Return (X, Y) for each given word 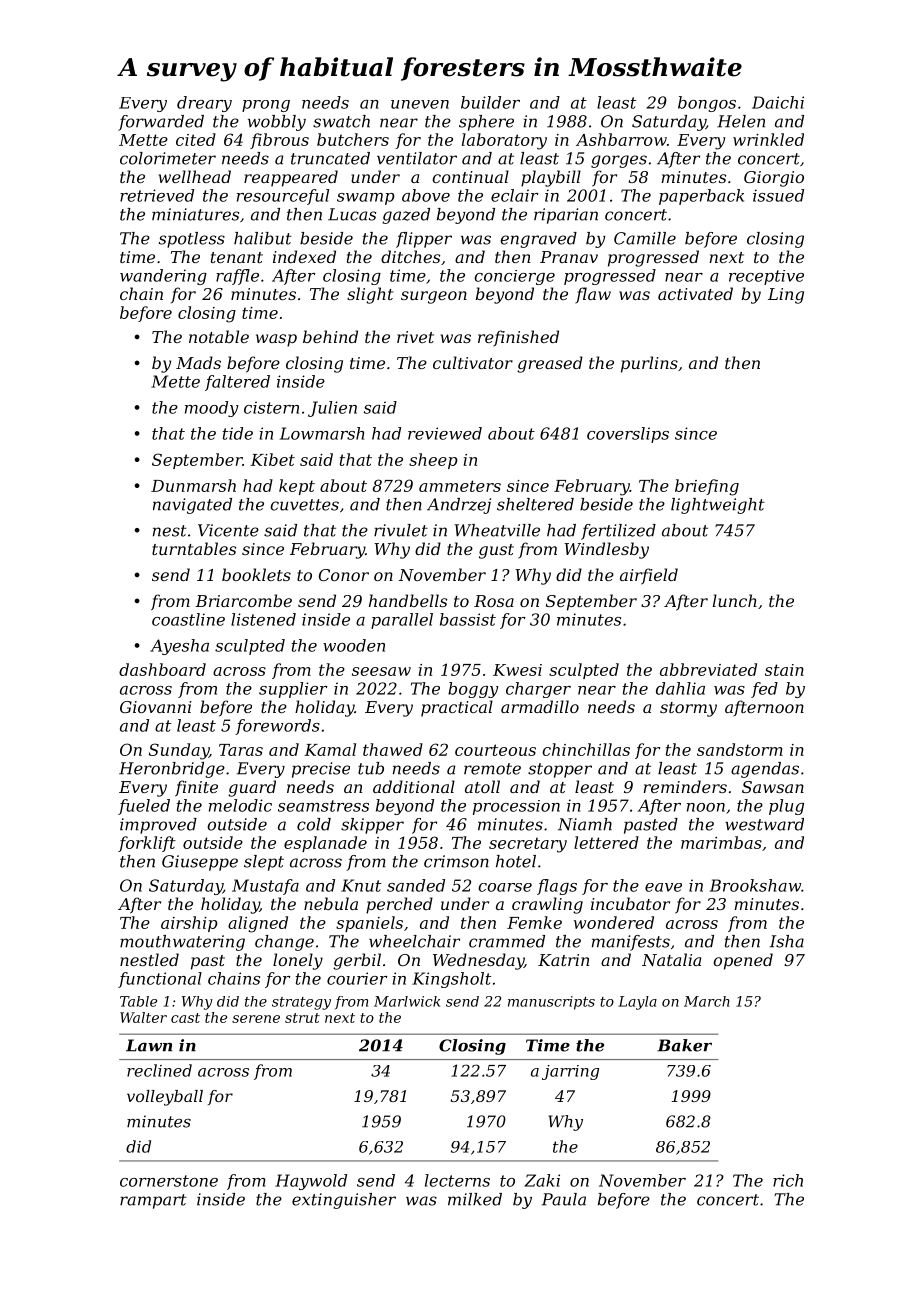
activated (695, 293)
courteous (495, 750)
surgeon (434, 297)
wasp (276, 340)
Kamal (330, 749)
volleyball (165, 1098)
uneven (420, 104)
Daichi (778, 102)
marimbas (721, 842)
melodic (240, 805)
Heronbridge (172, 770)
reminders (685, 786)
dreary (204, 104)
